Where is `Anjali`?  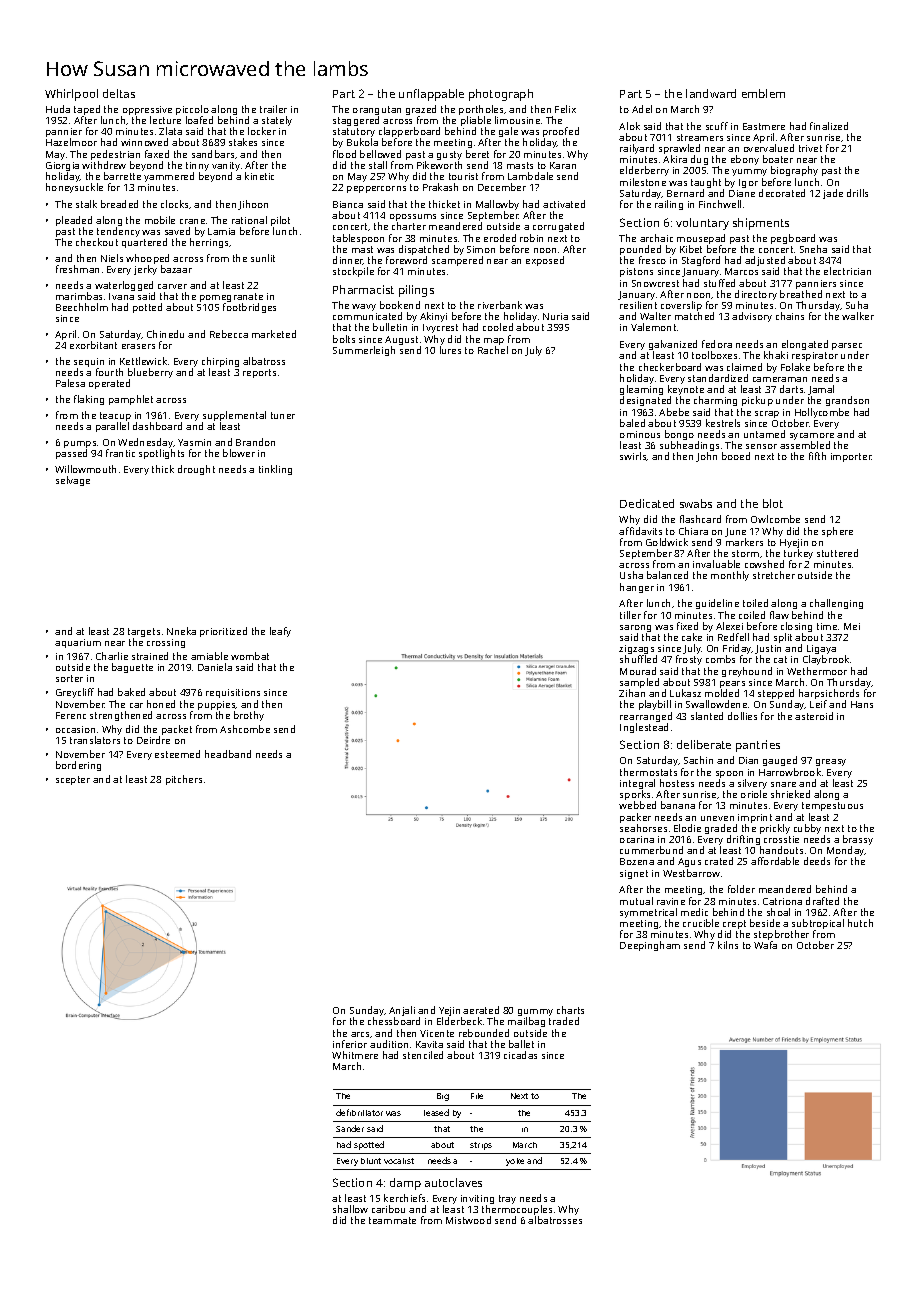 Anjali is located at coordinates (402, 1012).
